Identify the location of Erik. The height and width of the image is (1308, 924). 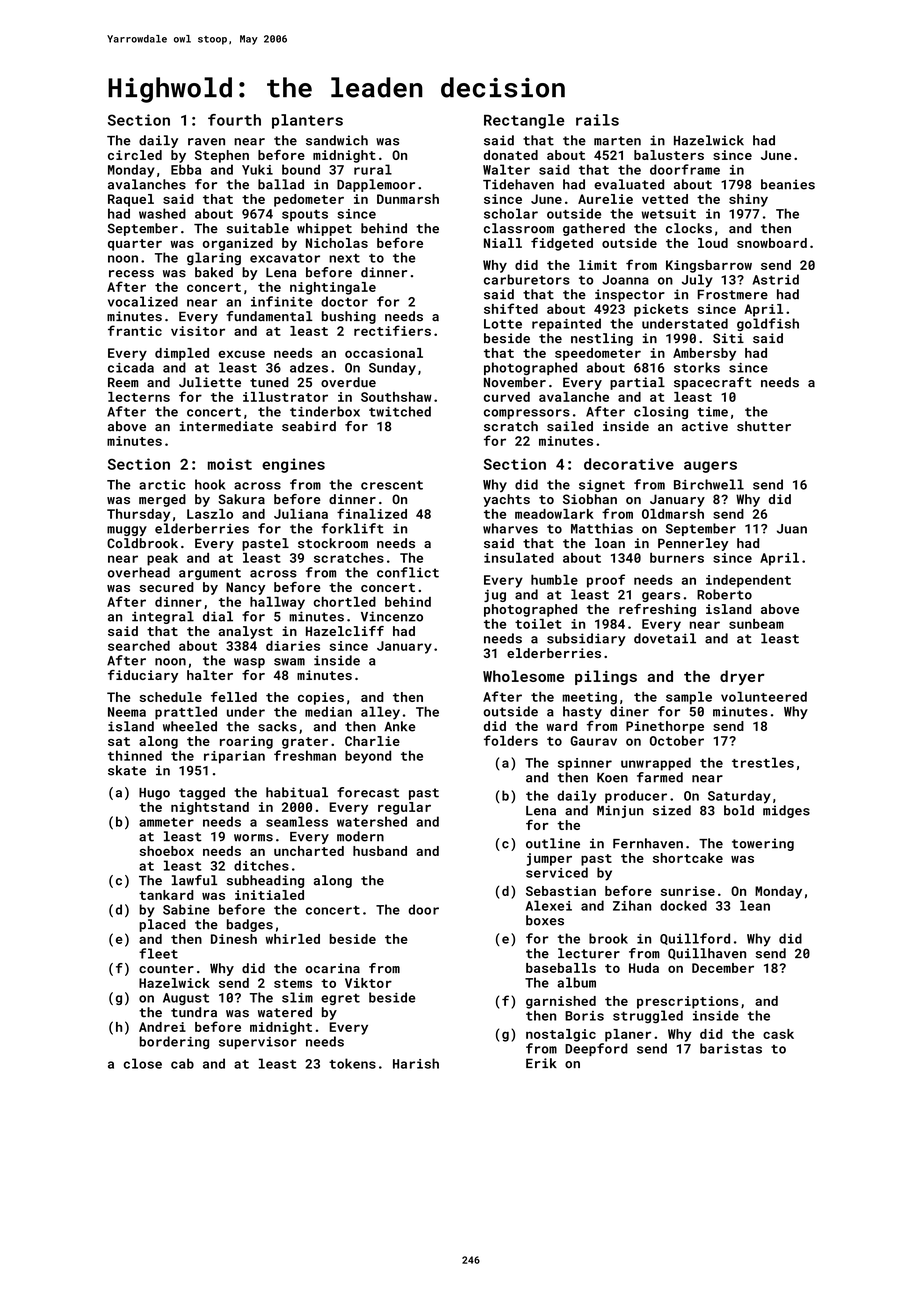
(541, 1063).
